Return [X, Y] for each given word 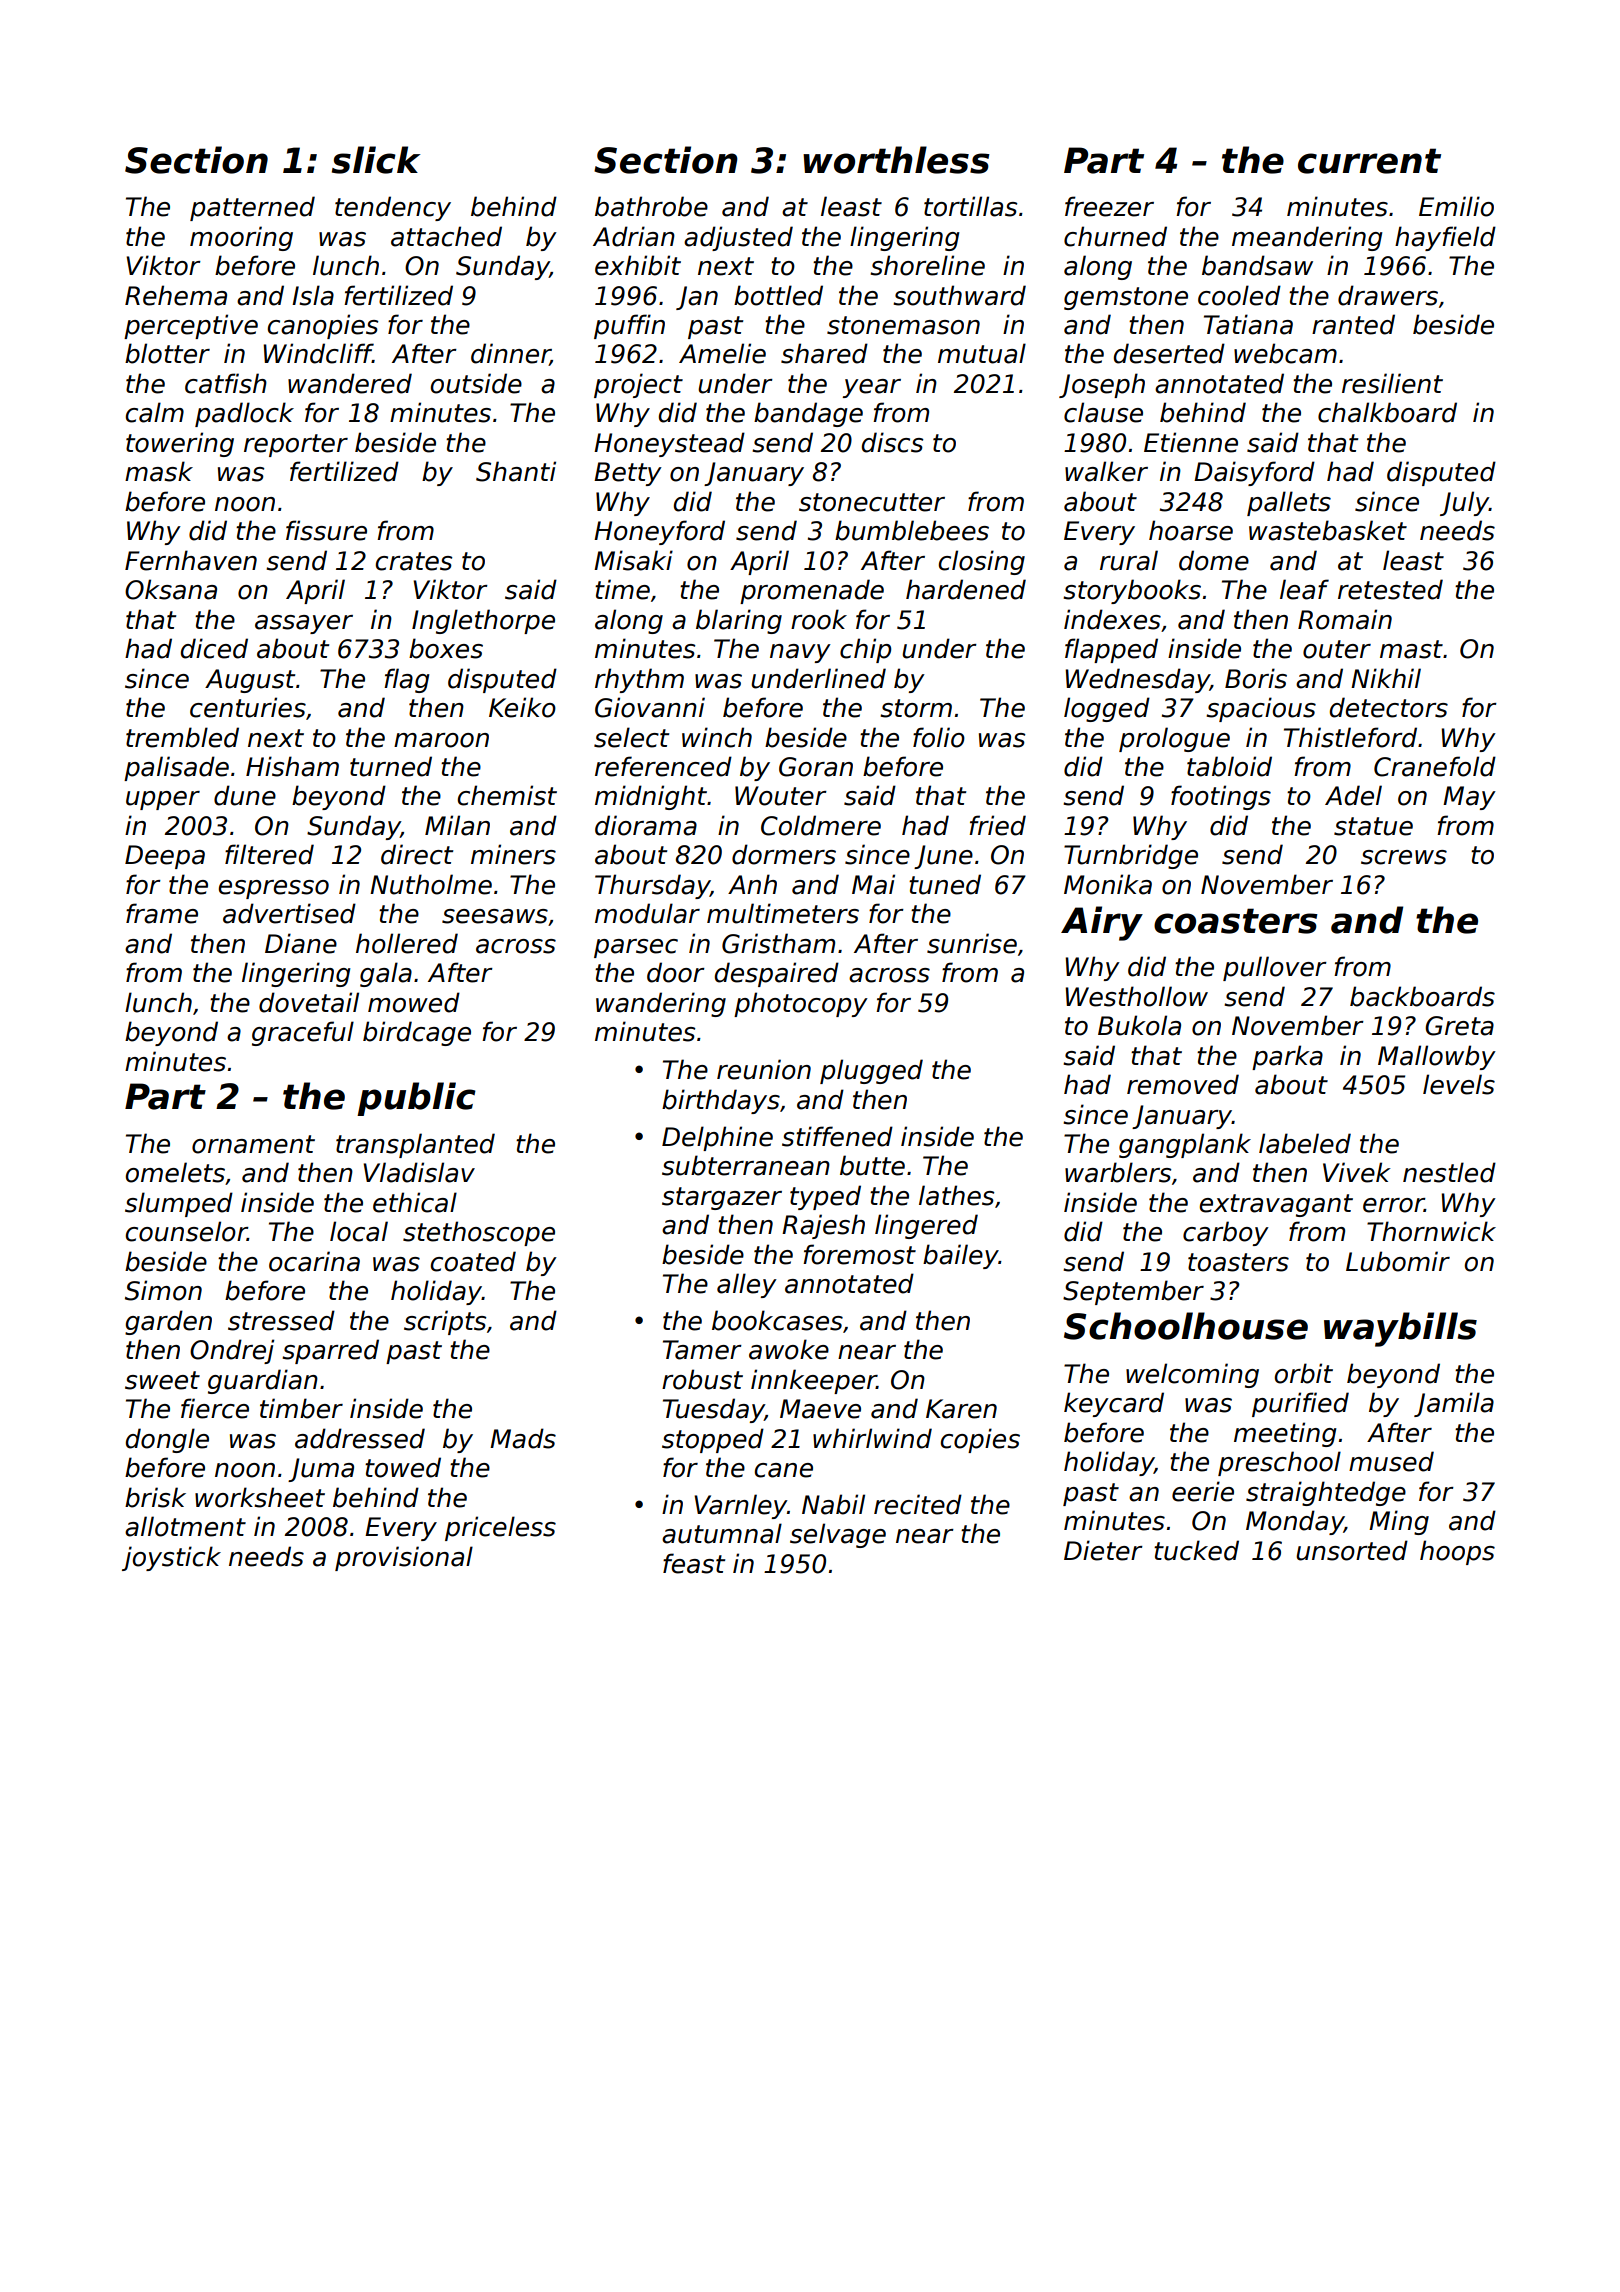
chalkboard [1387, 412]
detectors [1389, 707]
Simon [163, 1290]
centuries [248, 707]
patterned [252, 208]
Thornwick [1431, 1231]
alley [747, 1285]
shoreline [927, 265]
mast [1411, 649]
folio [939, 737]
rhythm [639, 680]
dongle [167, 1440]
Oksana [171, 589]
